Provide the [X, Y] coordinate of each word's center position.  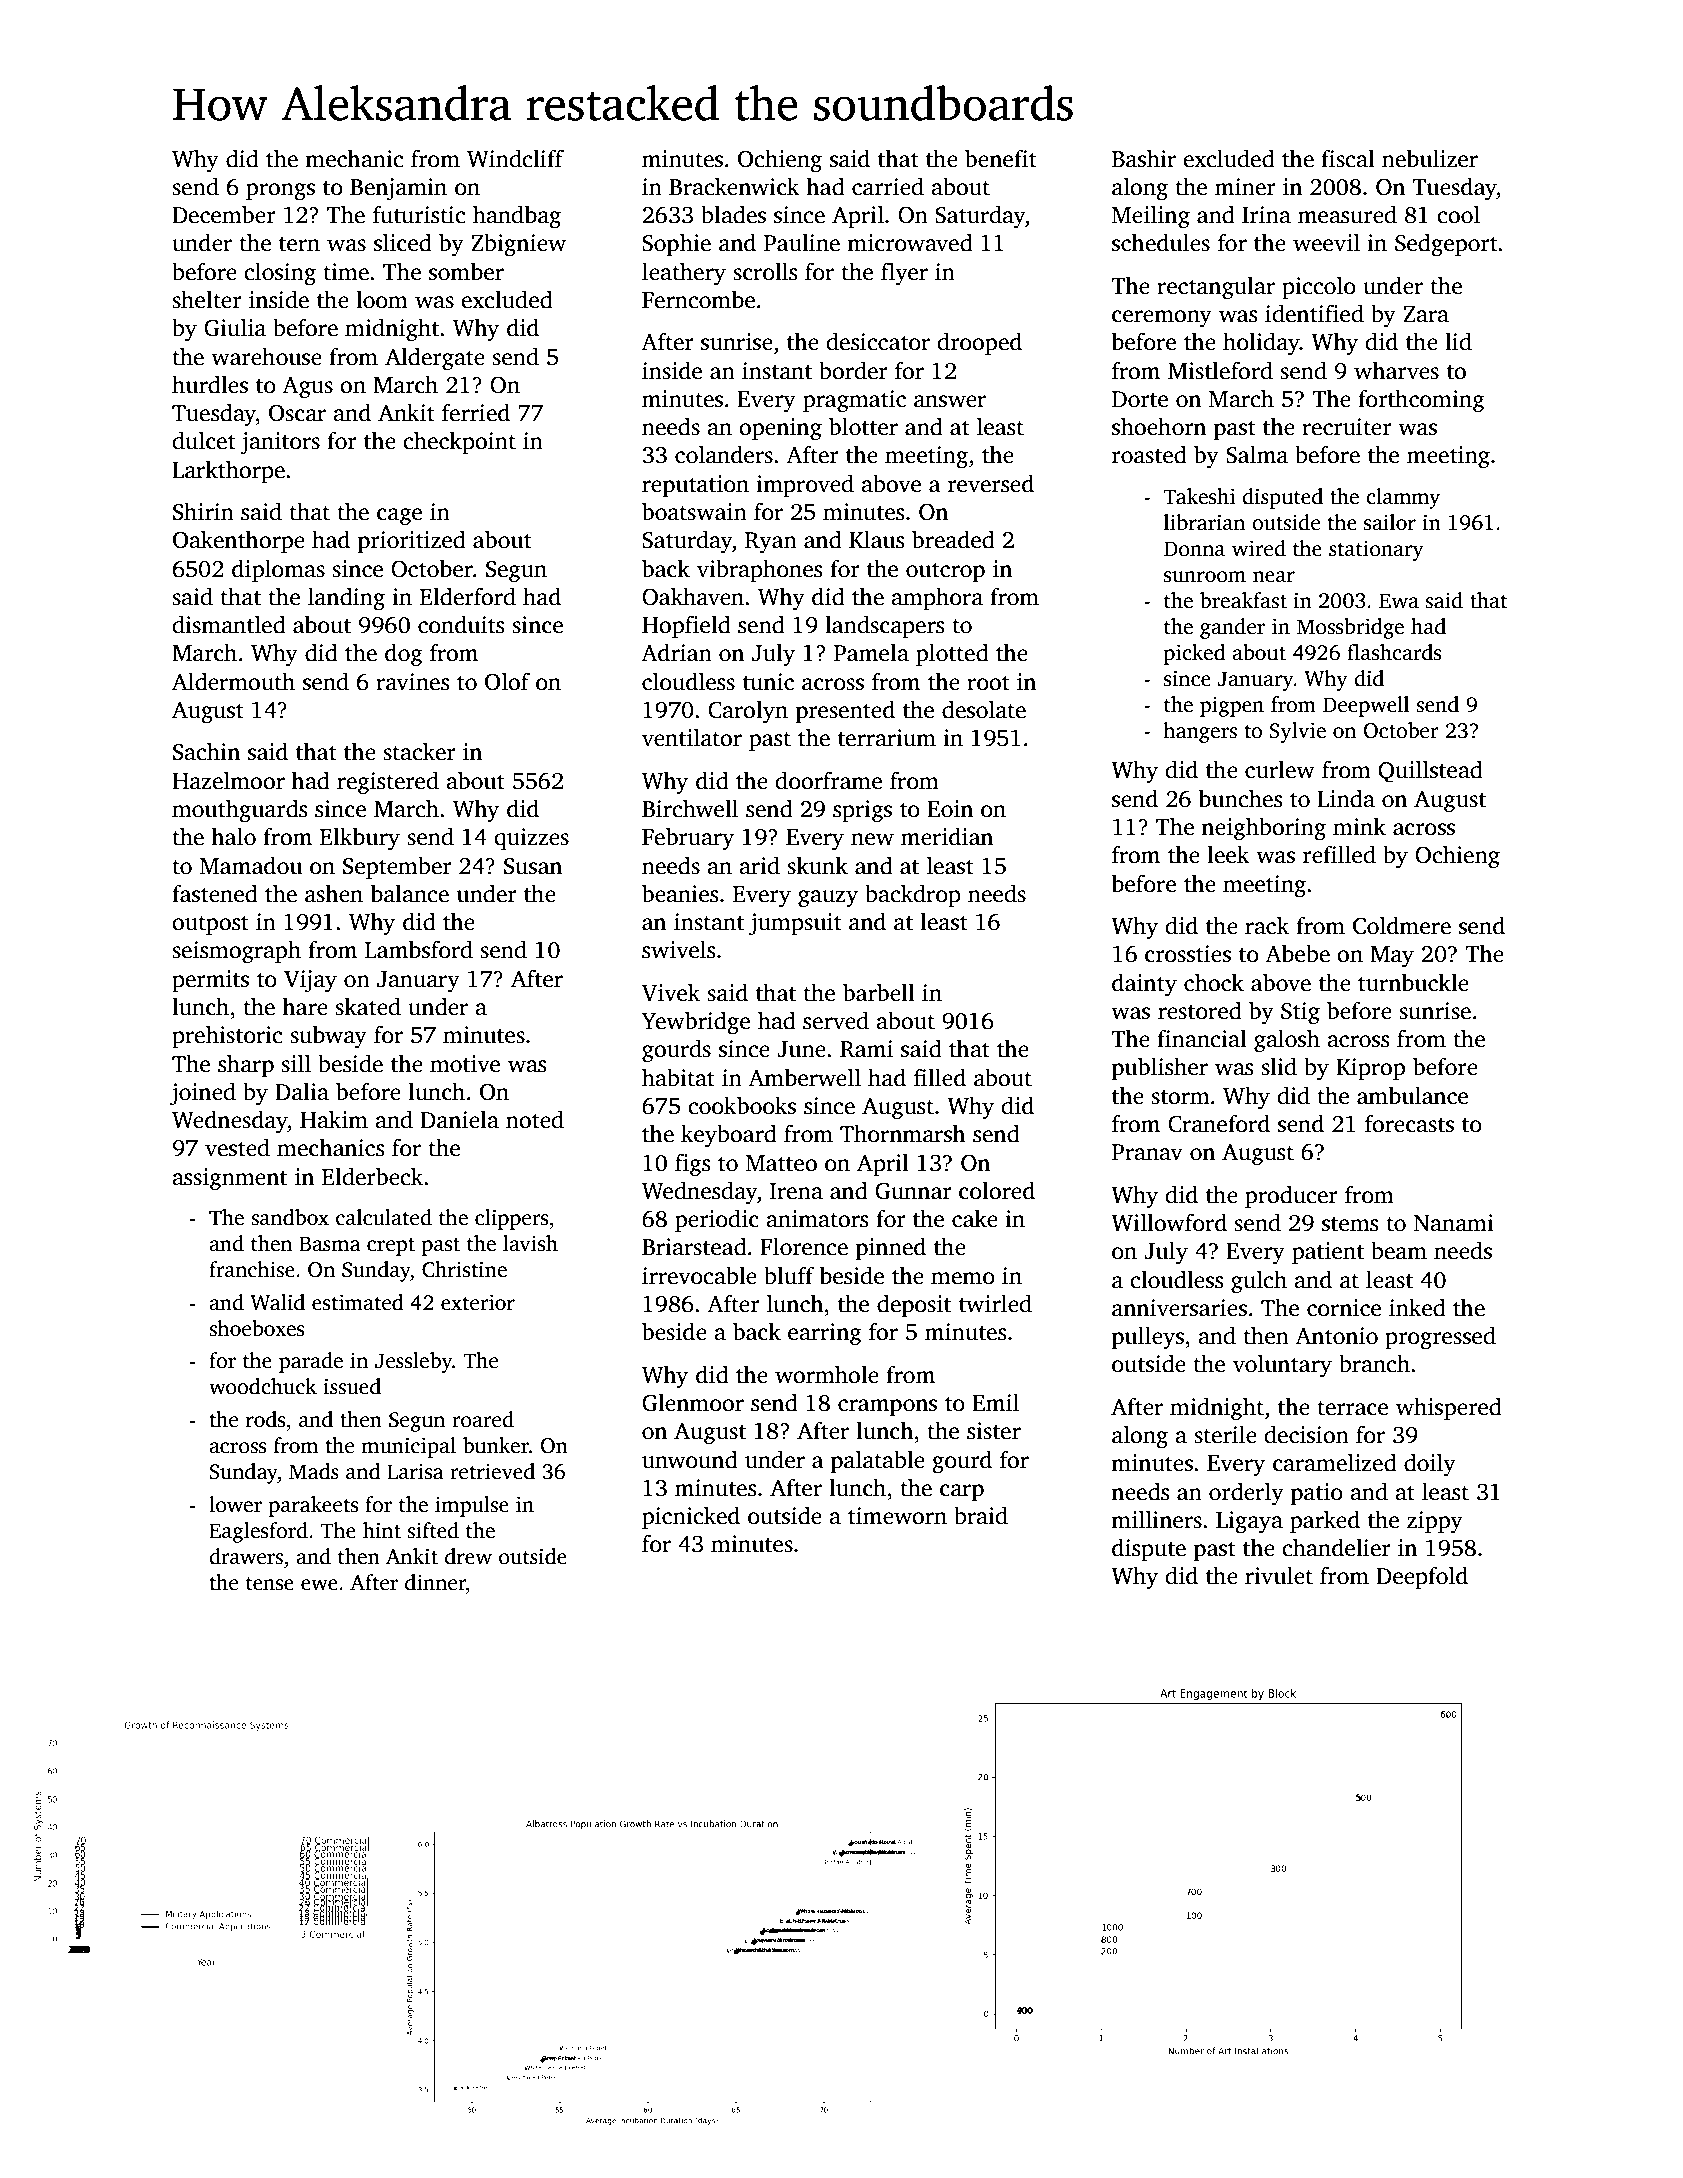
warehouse [266, 356]
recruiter [1347, 427]
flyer [904, 274]
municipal [408, 1447]
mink [1359, 826]
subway [328, 1037]
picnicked [691, 1517]
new [872, 839]
